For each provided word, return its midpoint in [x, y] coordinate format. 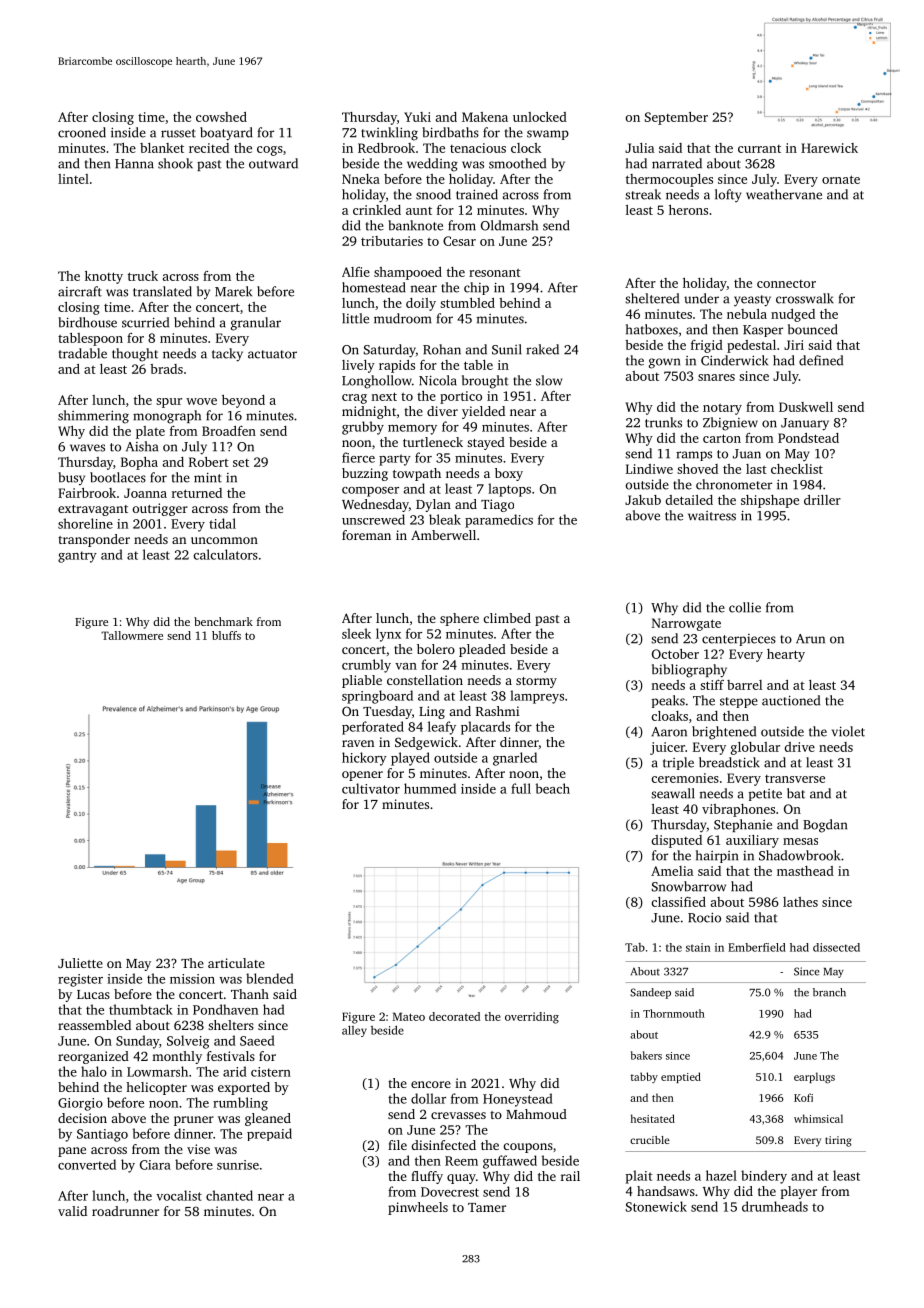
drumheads [775, 1206]
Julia [639, 148]
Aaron [669, 732]
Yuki [417, 117]
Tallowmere [132, 635]
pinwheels [418, 1208]
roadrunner [125, 1211]
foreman [366, 535]
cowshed [221, 117]
